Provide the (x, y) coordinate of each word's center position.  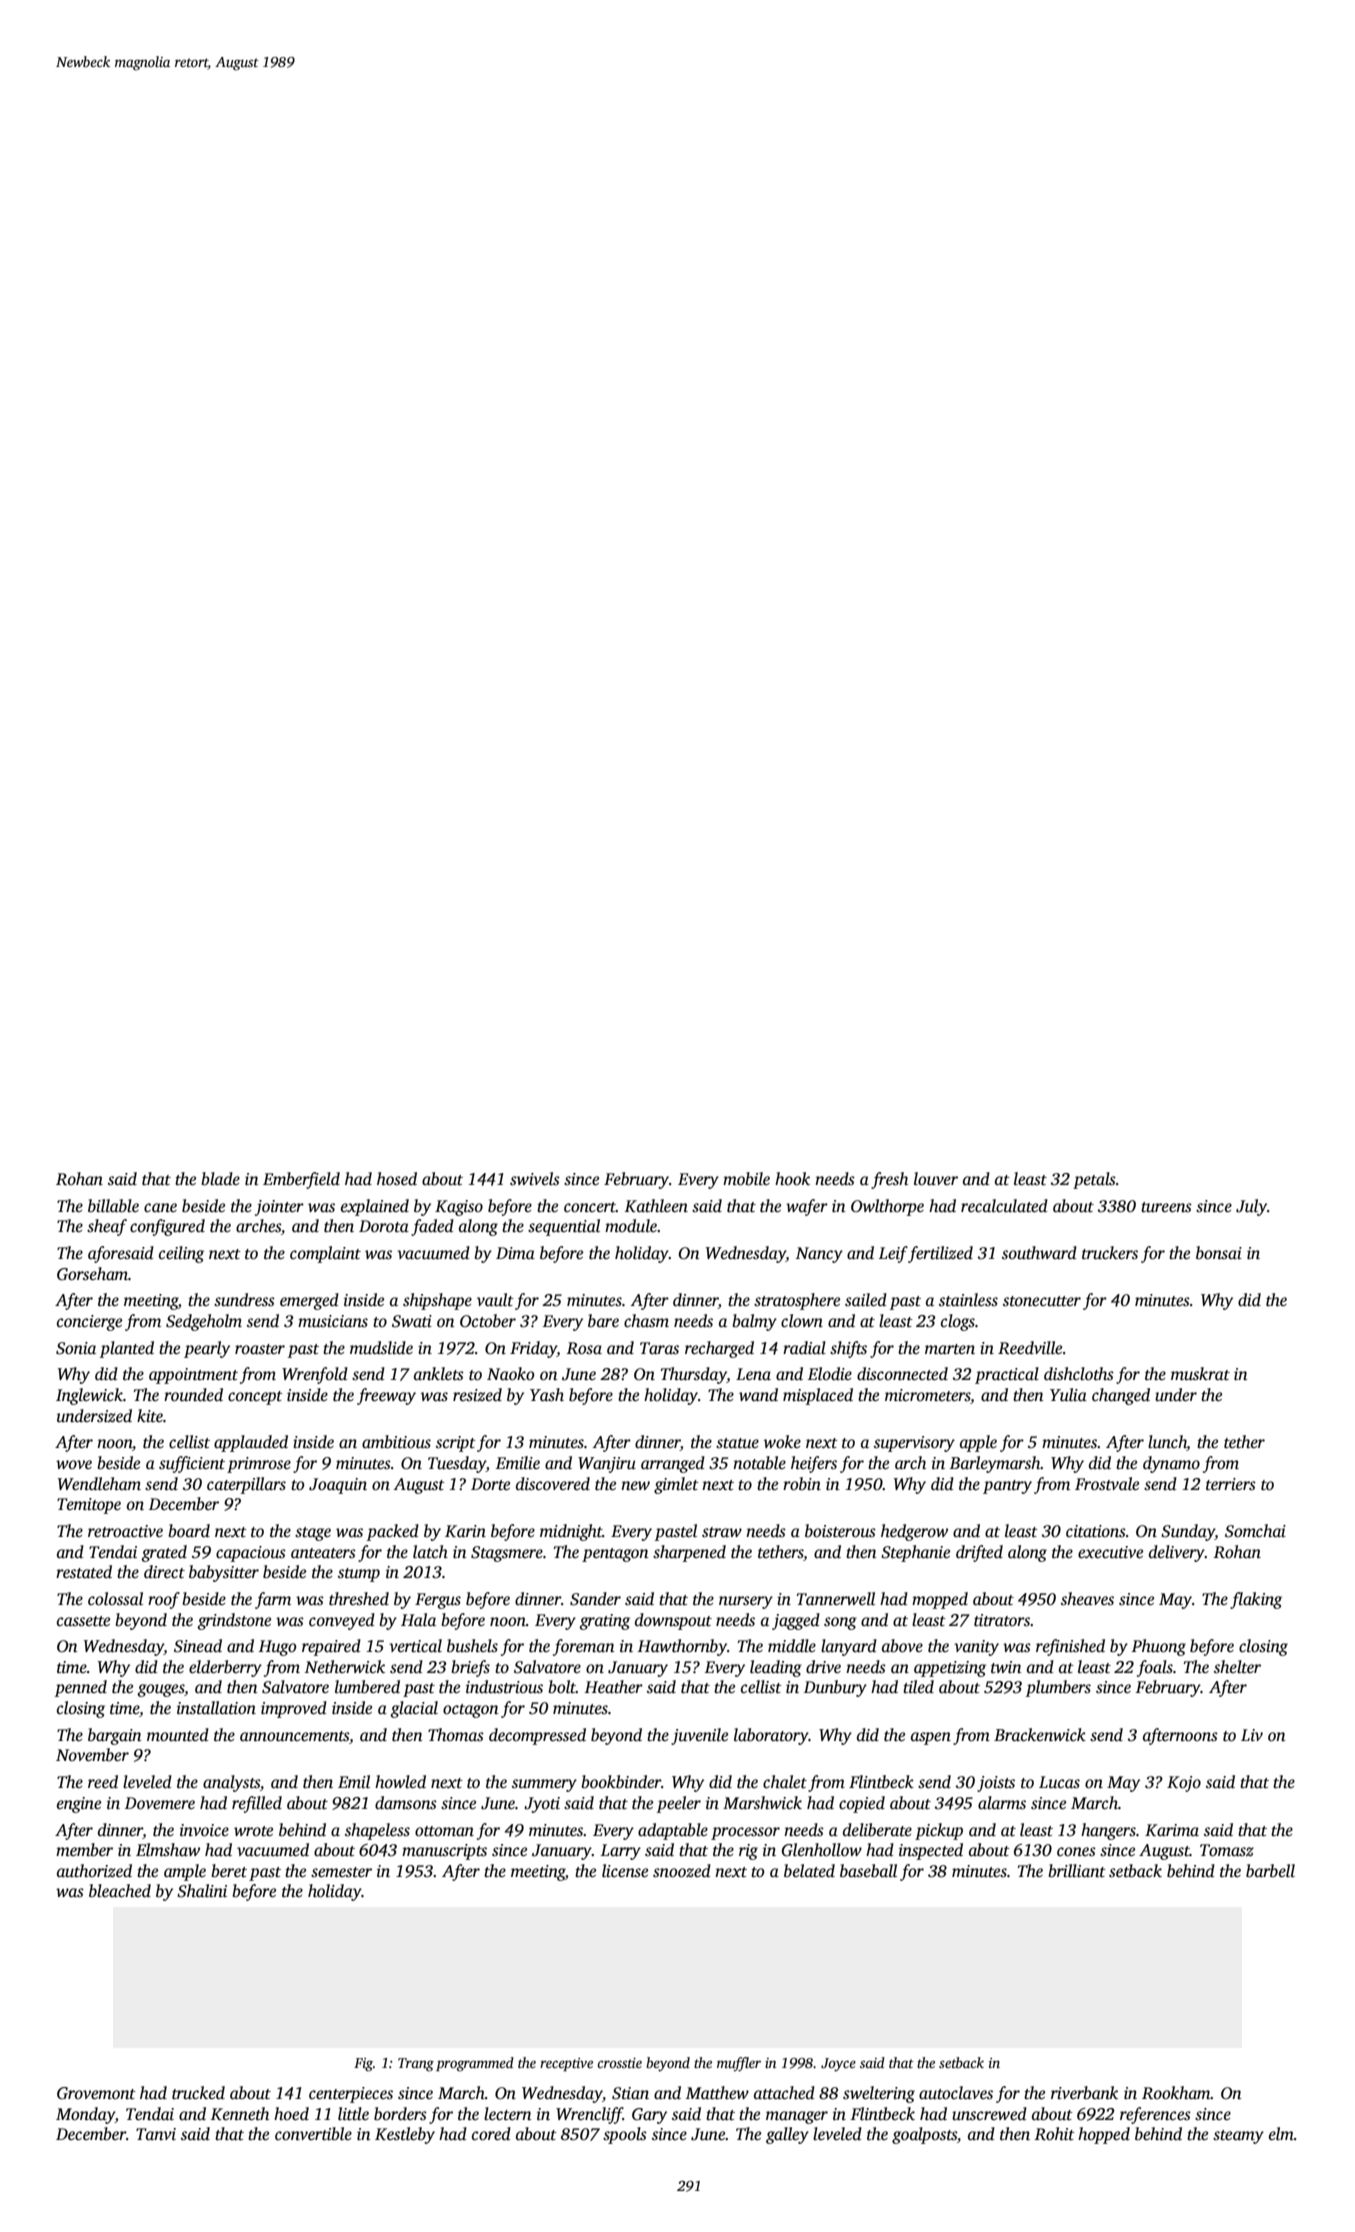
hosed (397, 1179)
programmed (475, 2064)
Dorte (490, 1484)
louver (936, 1179)
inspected (931, 1851)
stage (313, 1534)
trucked (198, 2093)
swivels (535, 1179)
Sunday (1188, 1532)
